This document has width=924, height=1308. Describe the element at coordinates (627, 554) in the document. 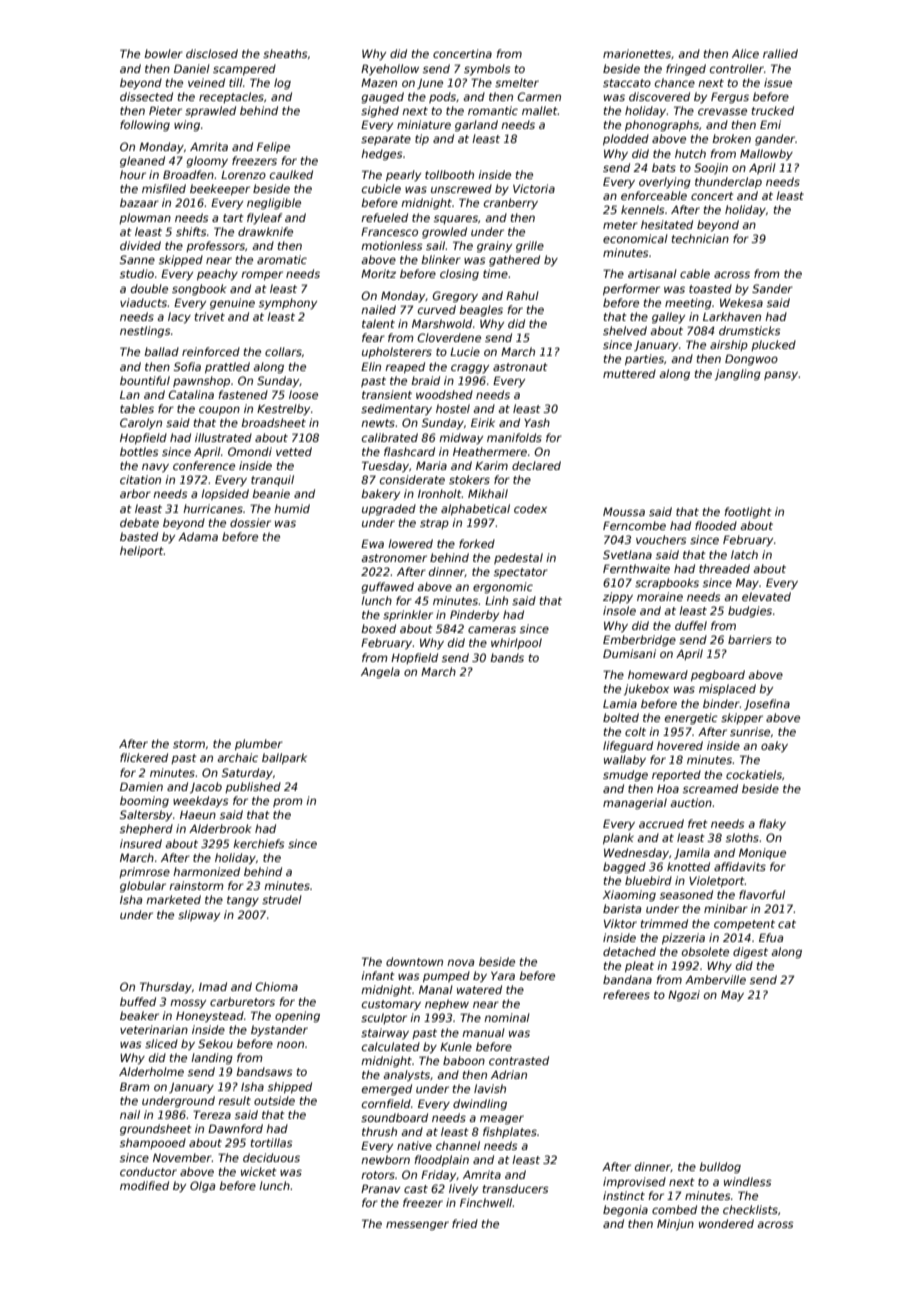

I see `Svetlana` at that location.
